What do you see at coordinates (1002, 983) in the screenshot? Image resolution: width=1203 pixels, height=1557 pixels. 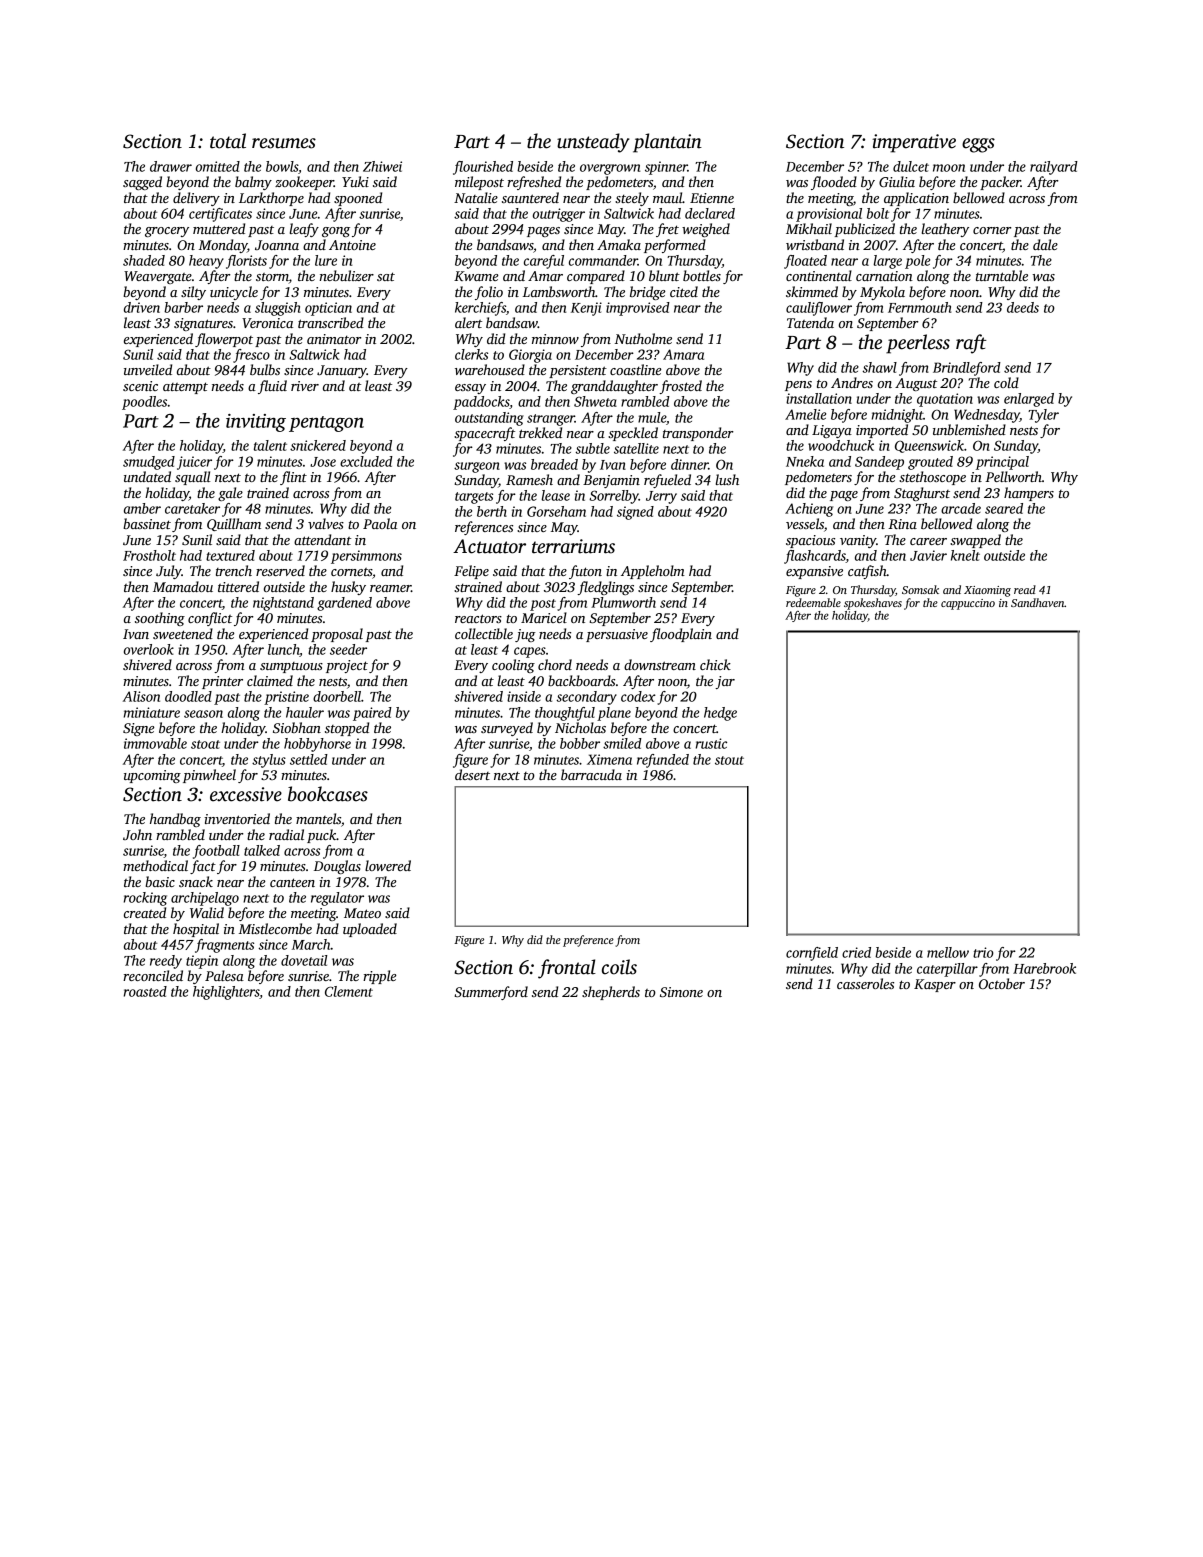 I see `October` at bounding box center [1002, 983].
